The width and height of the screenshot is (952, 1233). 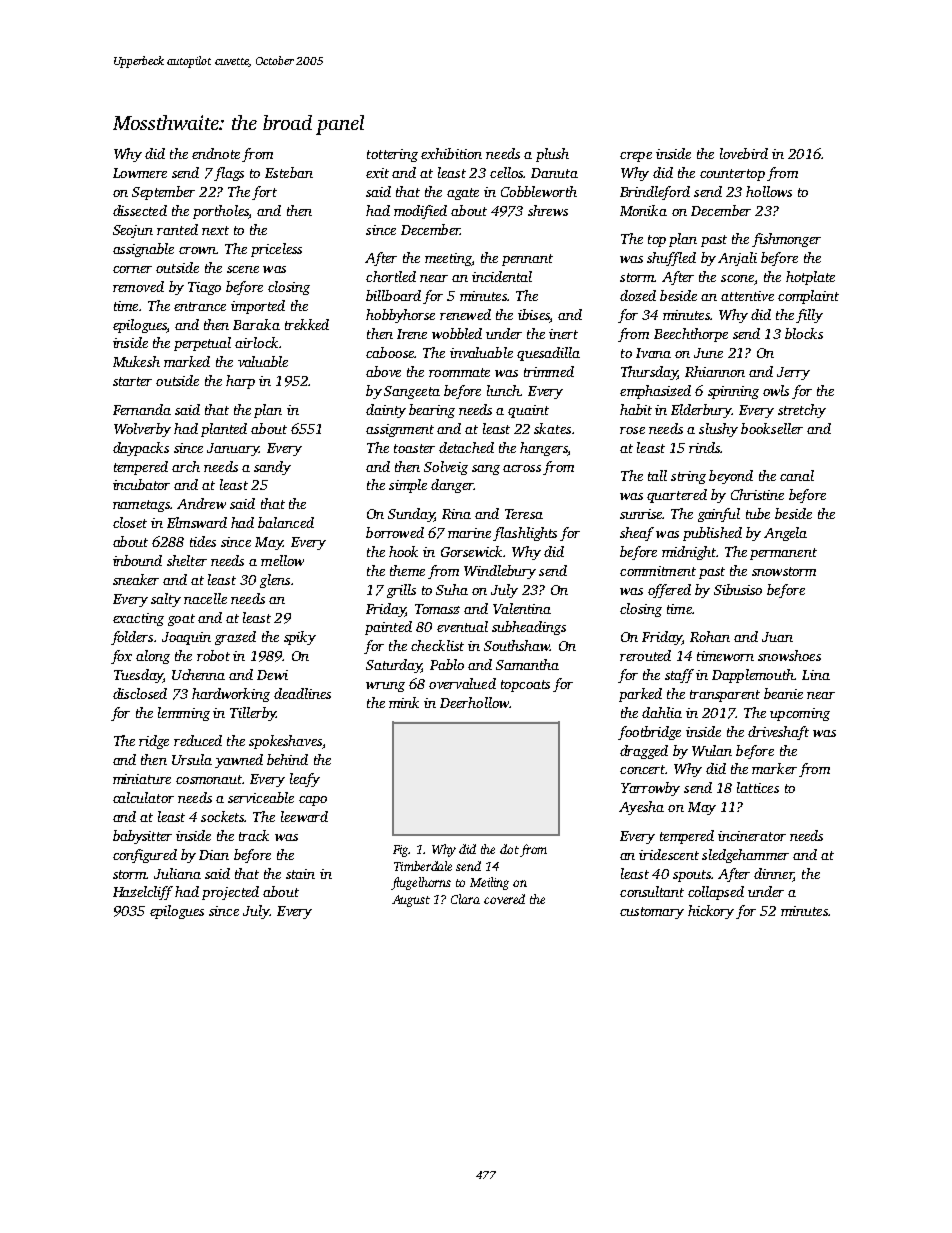 What do you see at coordinates (142, 409) in the screenshot?
I see `Fernanda` at bounding box center [142, 409].
